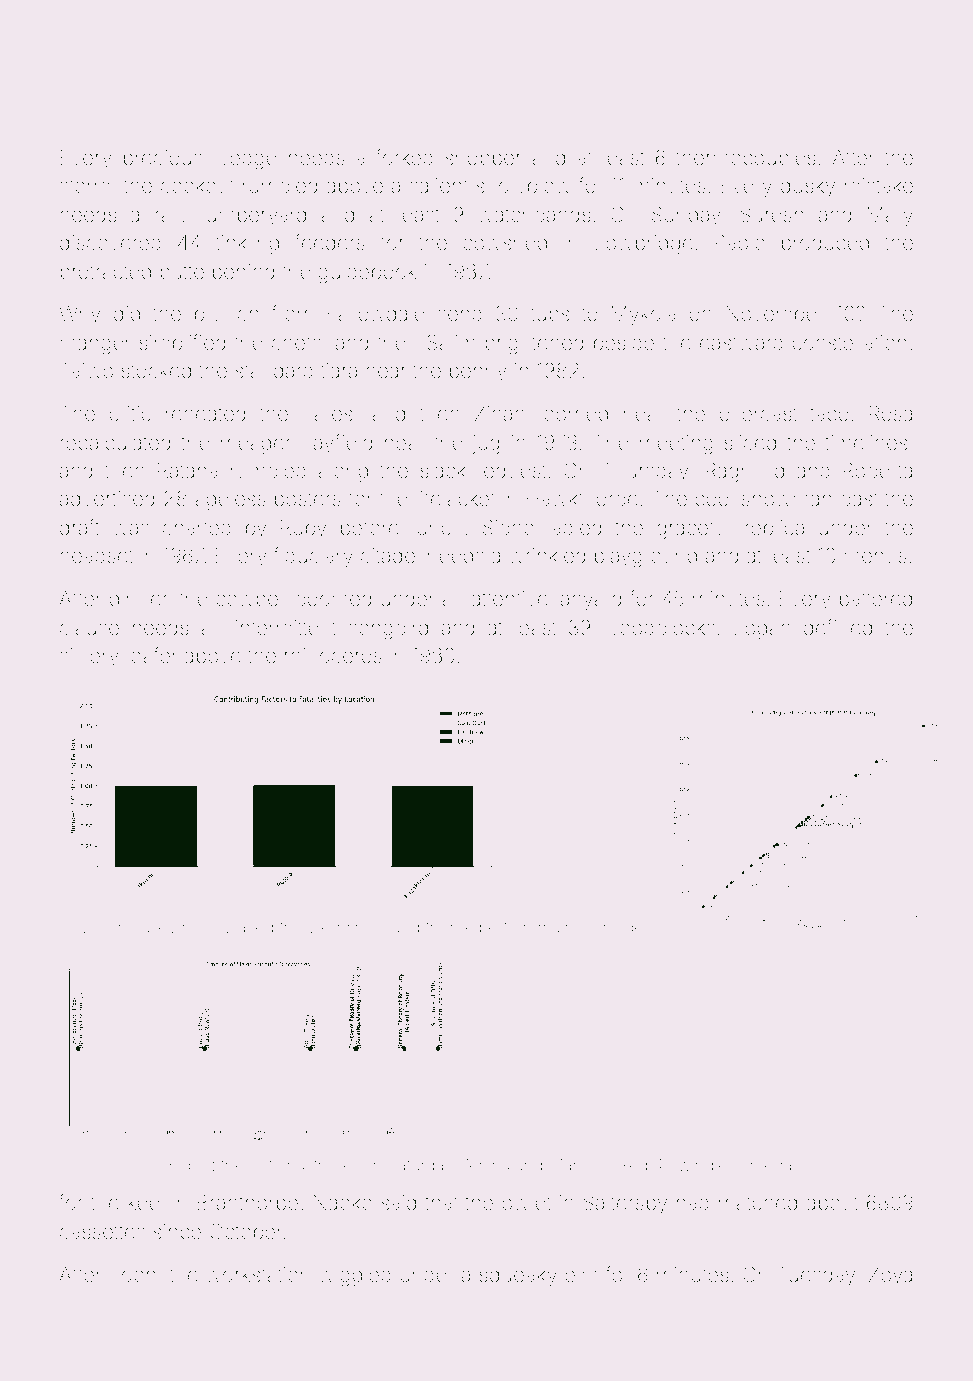 The height and width of the screenshot is (1381, 973). Describe the element at coordinates (808, 188) in the screenshot. I see `dusky` at that location.
